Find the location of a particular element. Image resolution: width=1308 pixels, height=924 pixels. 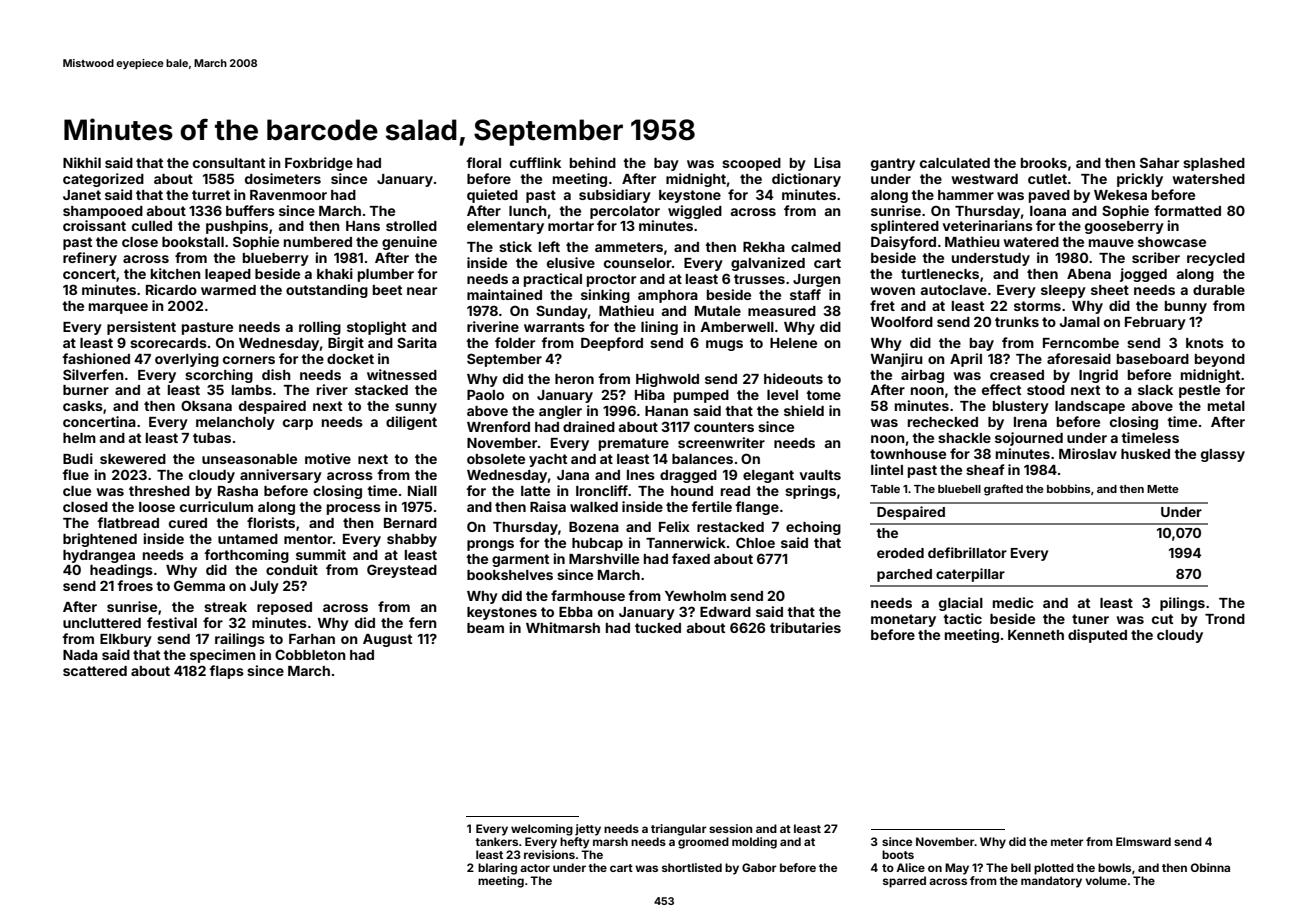

flaps is located at coordinates (226, 672).
